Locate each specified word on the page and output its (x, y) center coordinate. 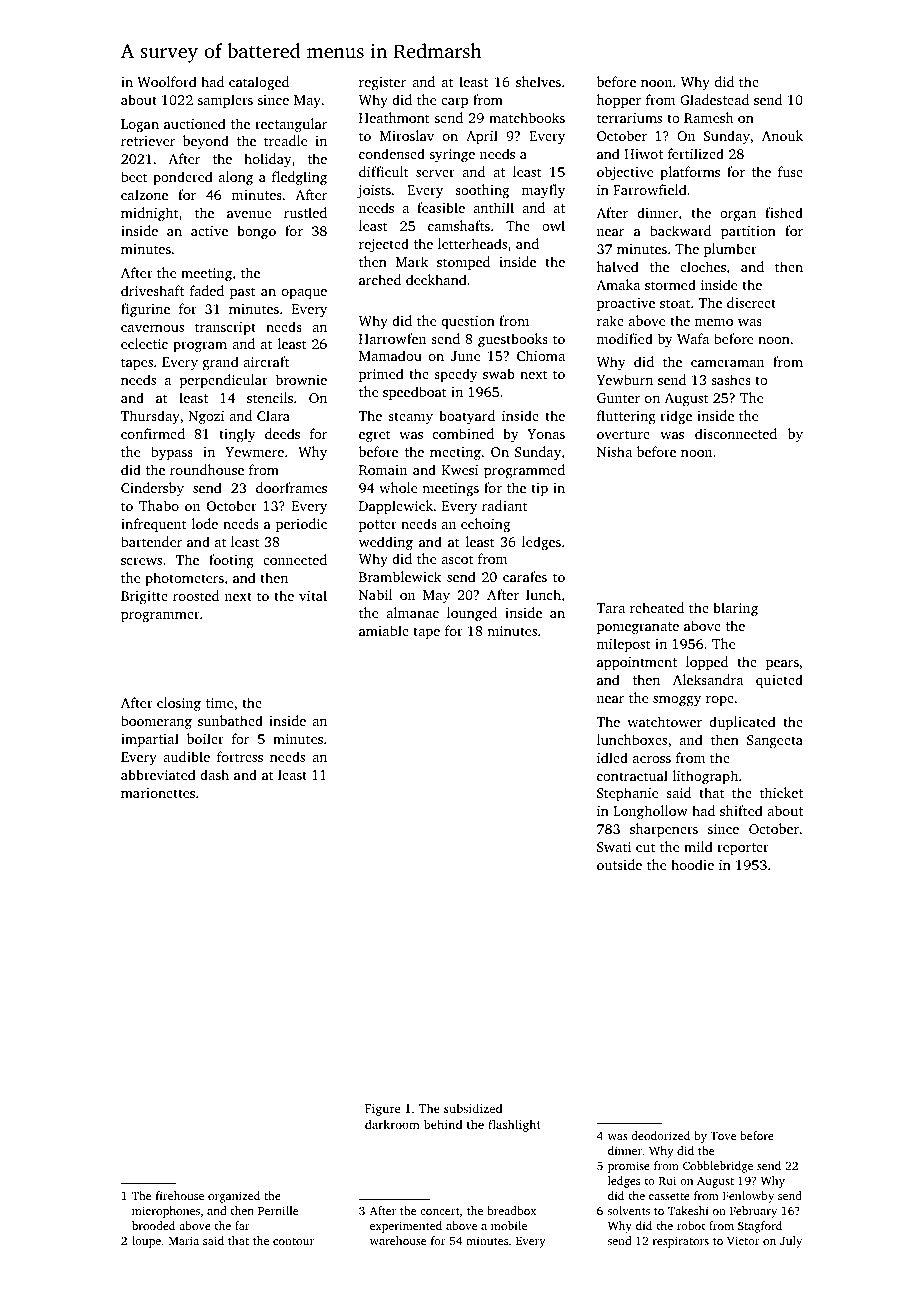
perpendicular (224, 381)
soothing (482, 191)
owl (553, 225)
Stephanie (627, 794)
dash (214, 774)
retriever (148, 141)
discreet (751, 302)
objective (625, 173)
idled (612, 757)
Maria (184, 1240)
